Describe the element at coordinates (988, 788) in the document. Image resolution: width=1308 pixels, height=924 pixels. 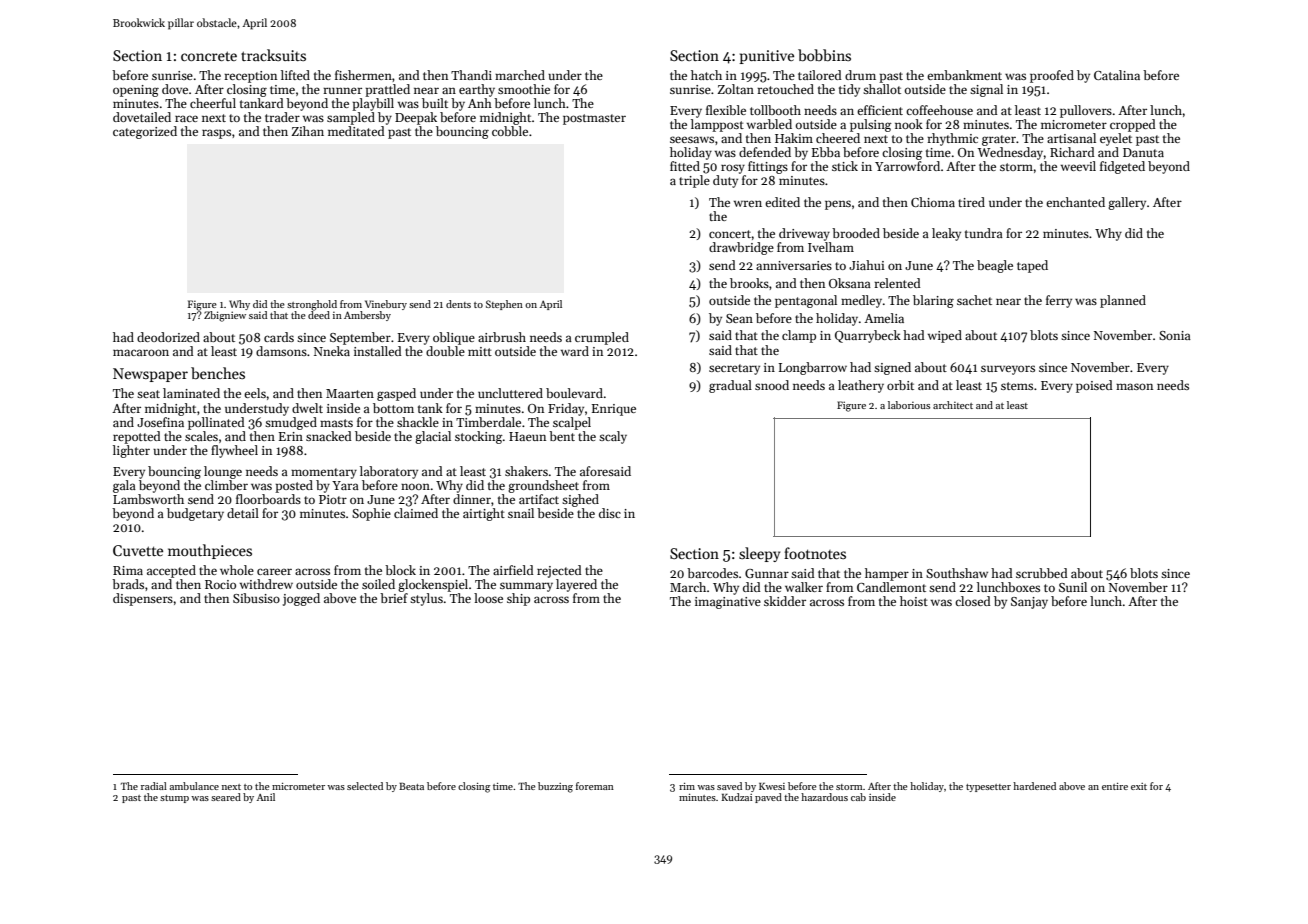
I see `typesetter` at that location.
